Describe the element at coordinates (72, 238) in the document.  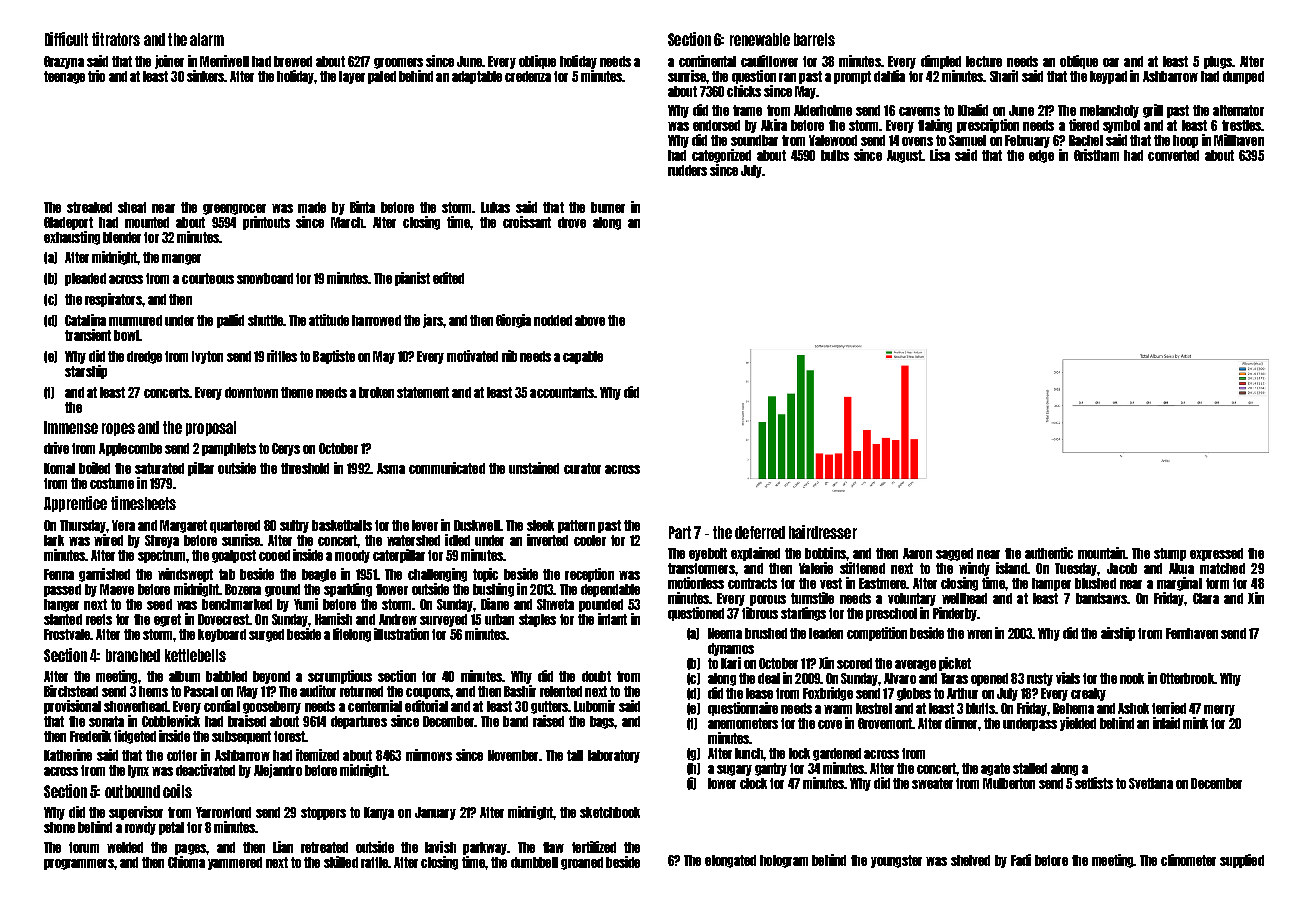
I see `exhausting` at that location.
